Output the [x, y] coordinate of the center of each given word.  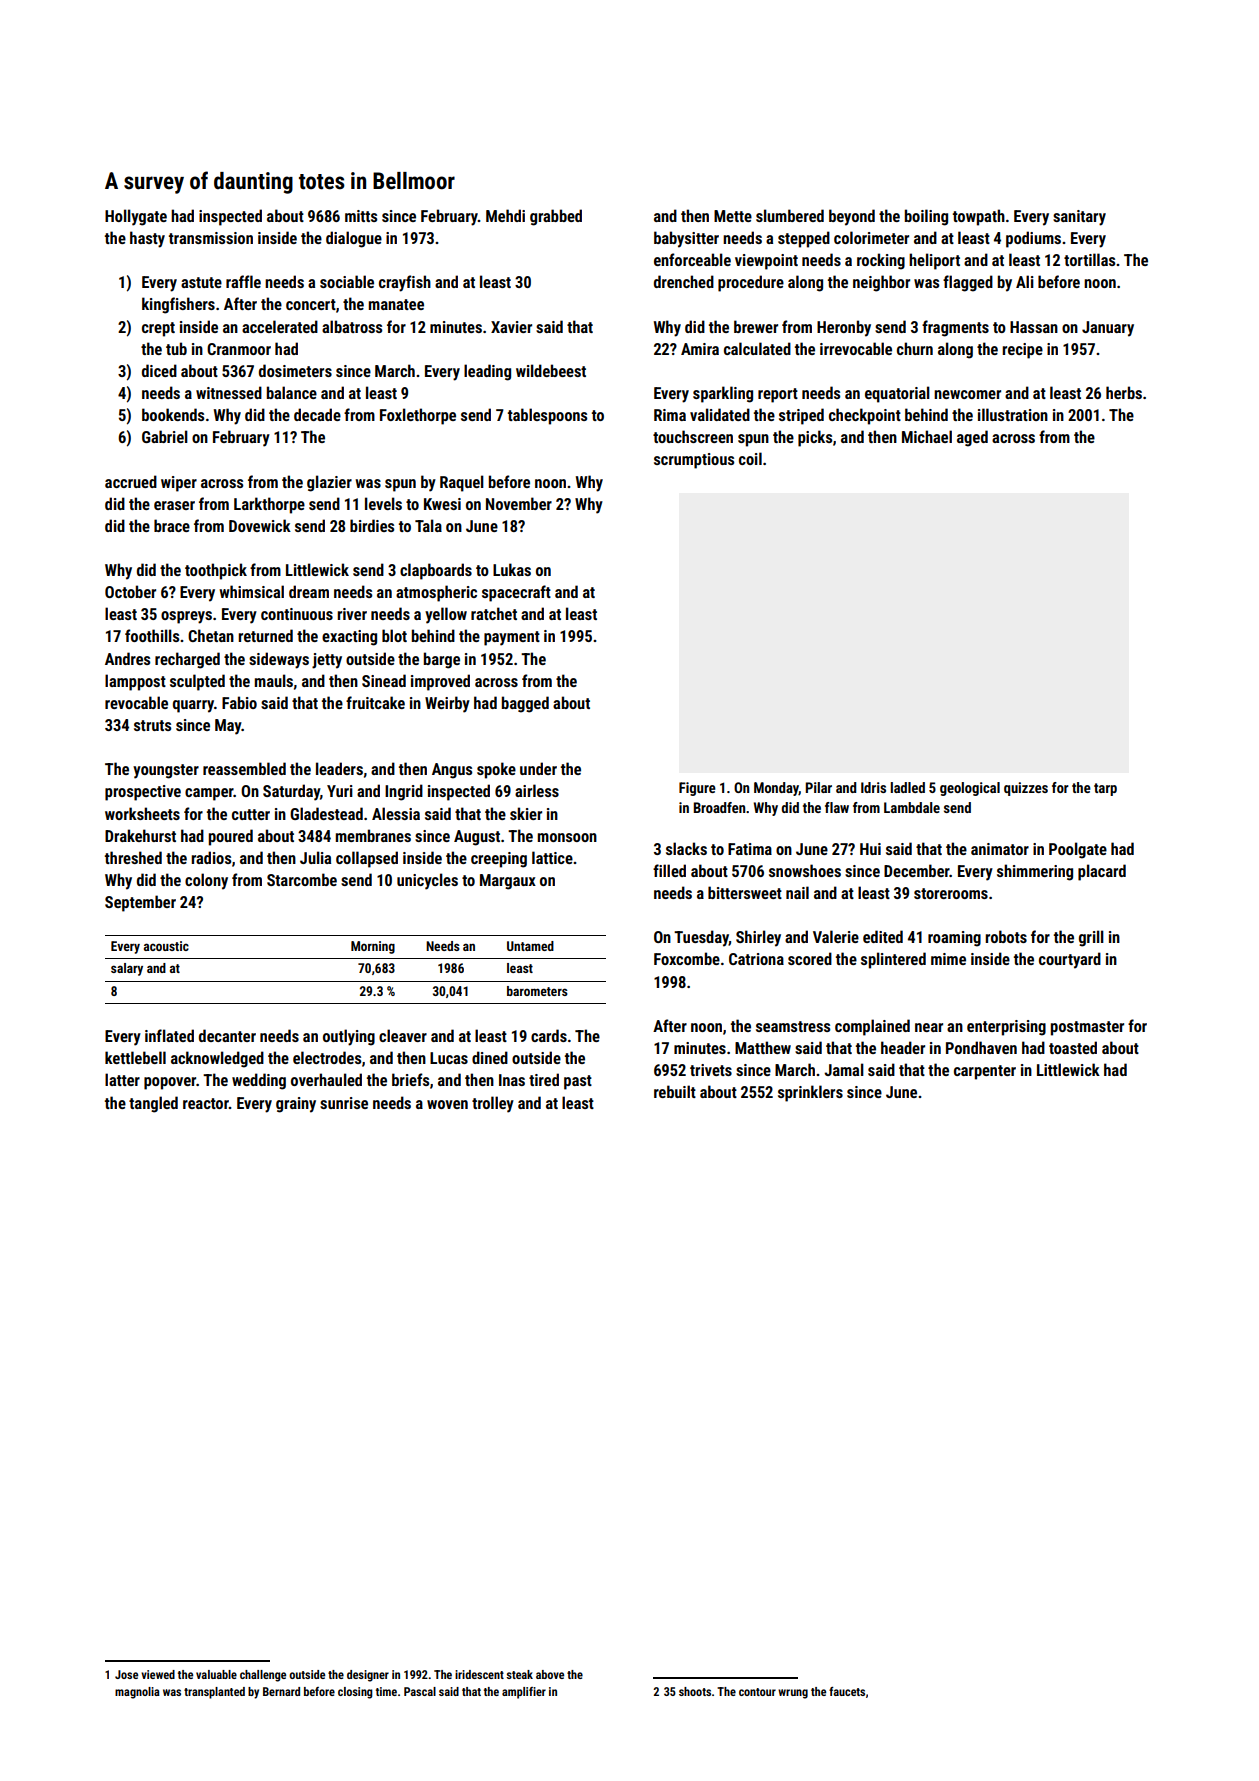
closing [355, 1693]
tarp [1105, 789]
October [130, 591]
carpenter [985, 1072]
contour [757, 1692]
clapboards [436, 571]
